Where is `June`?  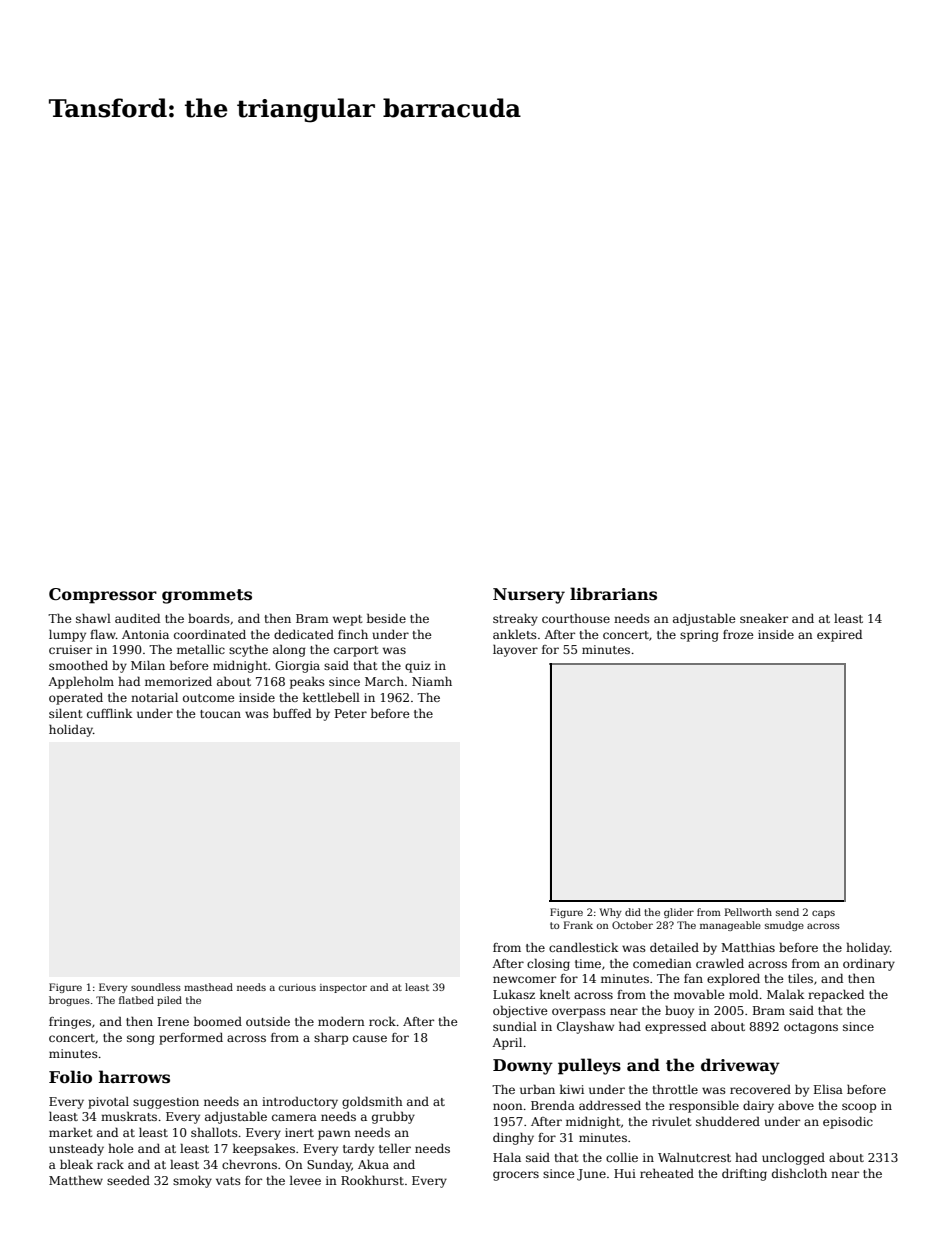
June is located at coordinates (591, 1175).
